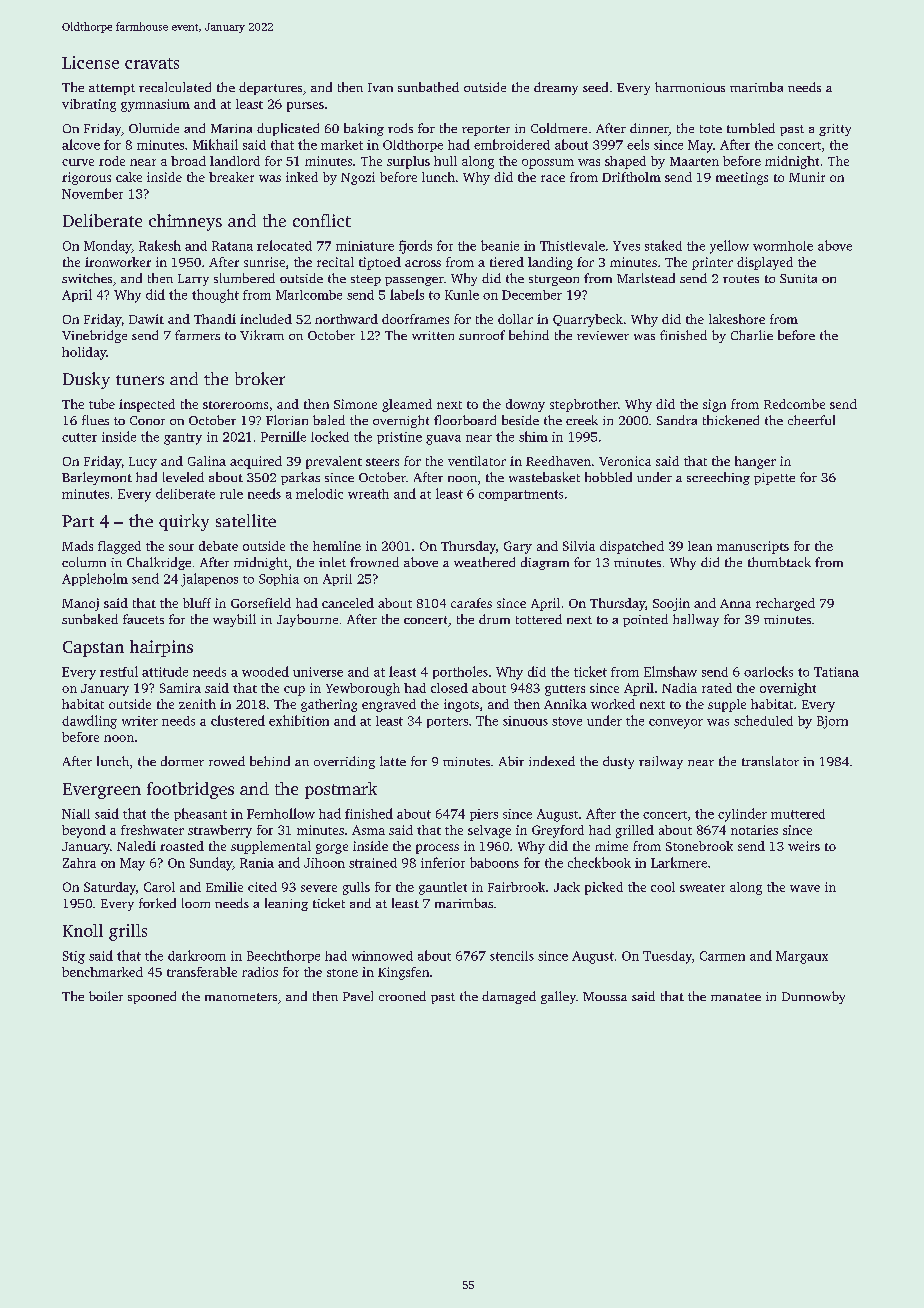  What do you see at coordinates (365, 246) in the screenshot?
I see `miniature` at bounding box center [365, 246].
